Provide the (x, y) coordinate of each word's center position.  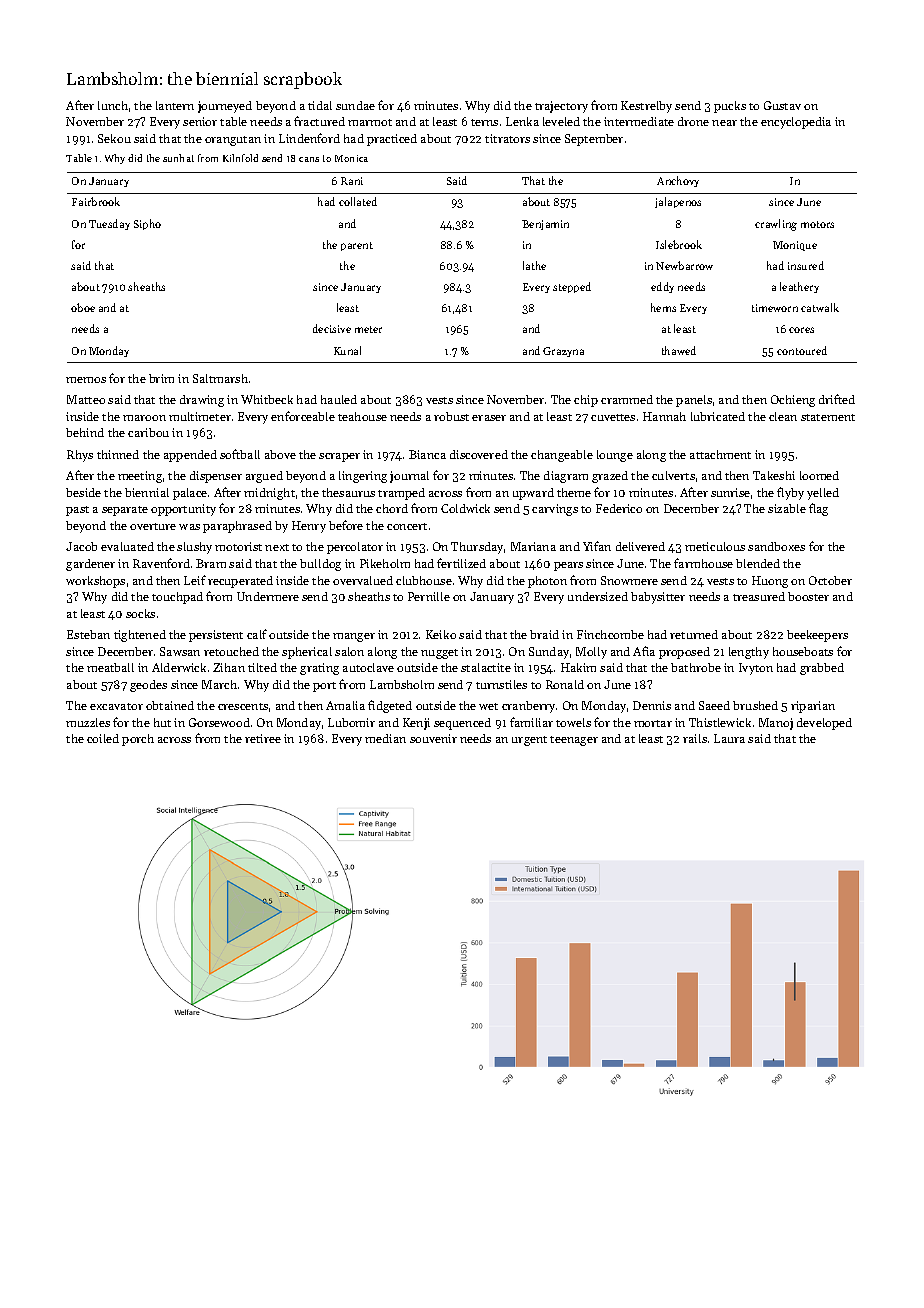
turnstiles (501, 684)
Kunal (347, 350)
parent (357, 246)
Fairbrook (96, 201)
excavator (116, 706)
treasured (759, 596)
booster (808, 596)
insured (806, 265)
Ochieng (793, 401)
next (277, 547)
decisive (332, 328)
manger (354, 637)
